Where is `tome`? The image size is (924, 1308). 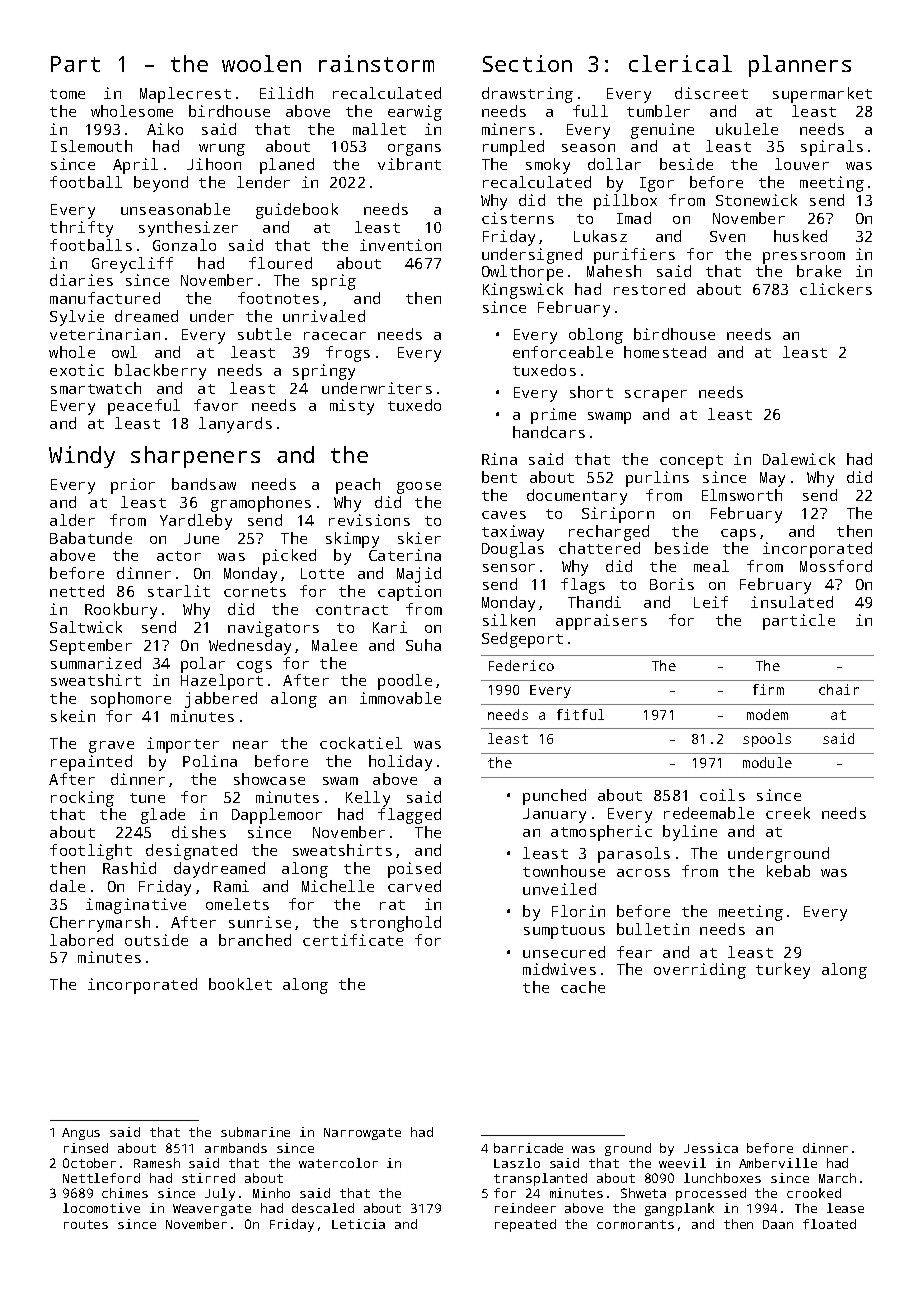
tome is located at coordinates (67, 94).
